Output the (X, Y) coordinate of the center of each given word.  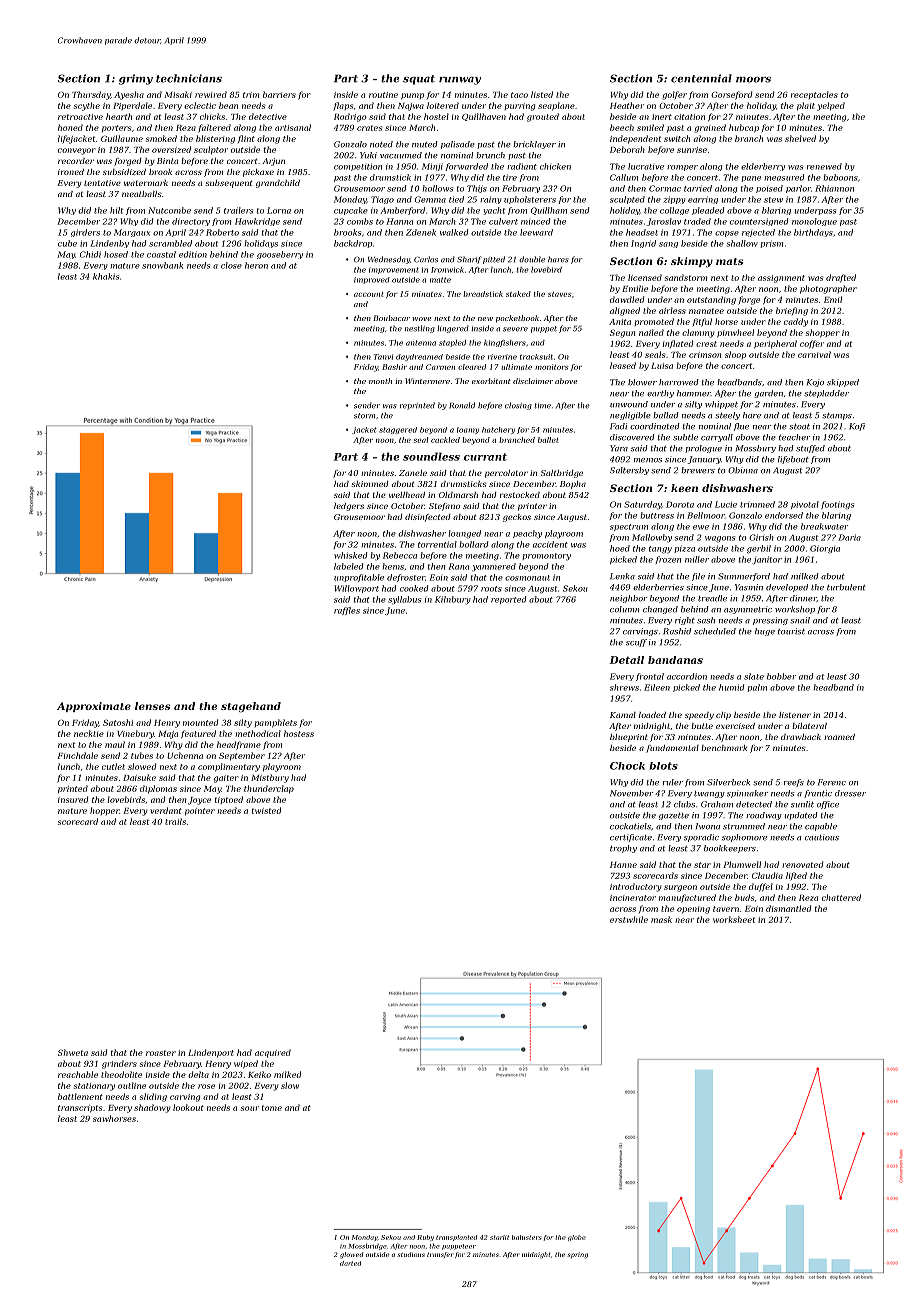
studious (411, 1254)
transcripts (80, 1109)
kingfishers (505, 343)
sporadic (701, 838)
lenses (152, 706)
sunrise (692, 150)
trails (175, 821)
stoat (799, 427)
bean (228, 105)
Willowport (356, 589)
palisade (458, 145)
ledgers (349, 507)
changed (660, 610)
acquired (273, 1053)
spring (577, 1255)
